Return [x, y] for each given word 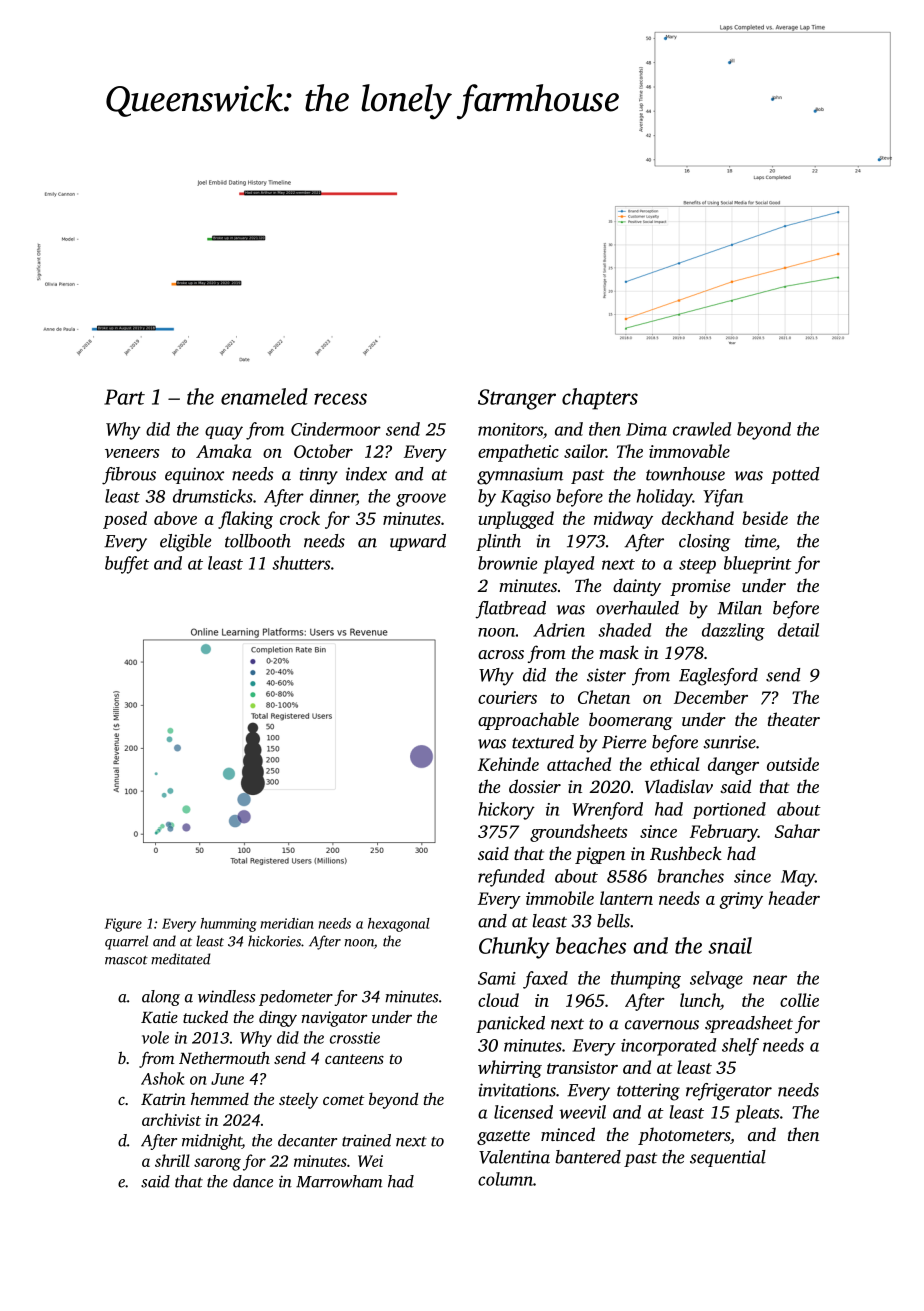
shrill [172, 1160]
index [366, 474]
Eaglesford [718, 677]
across [501, 654]
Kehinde [508, 764]
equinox [194, 475]
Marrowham [339, 1181]
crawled [702, 429]
